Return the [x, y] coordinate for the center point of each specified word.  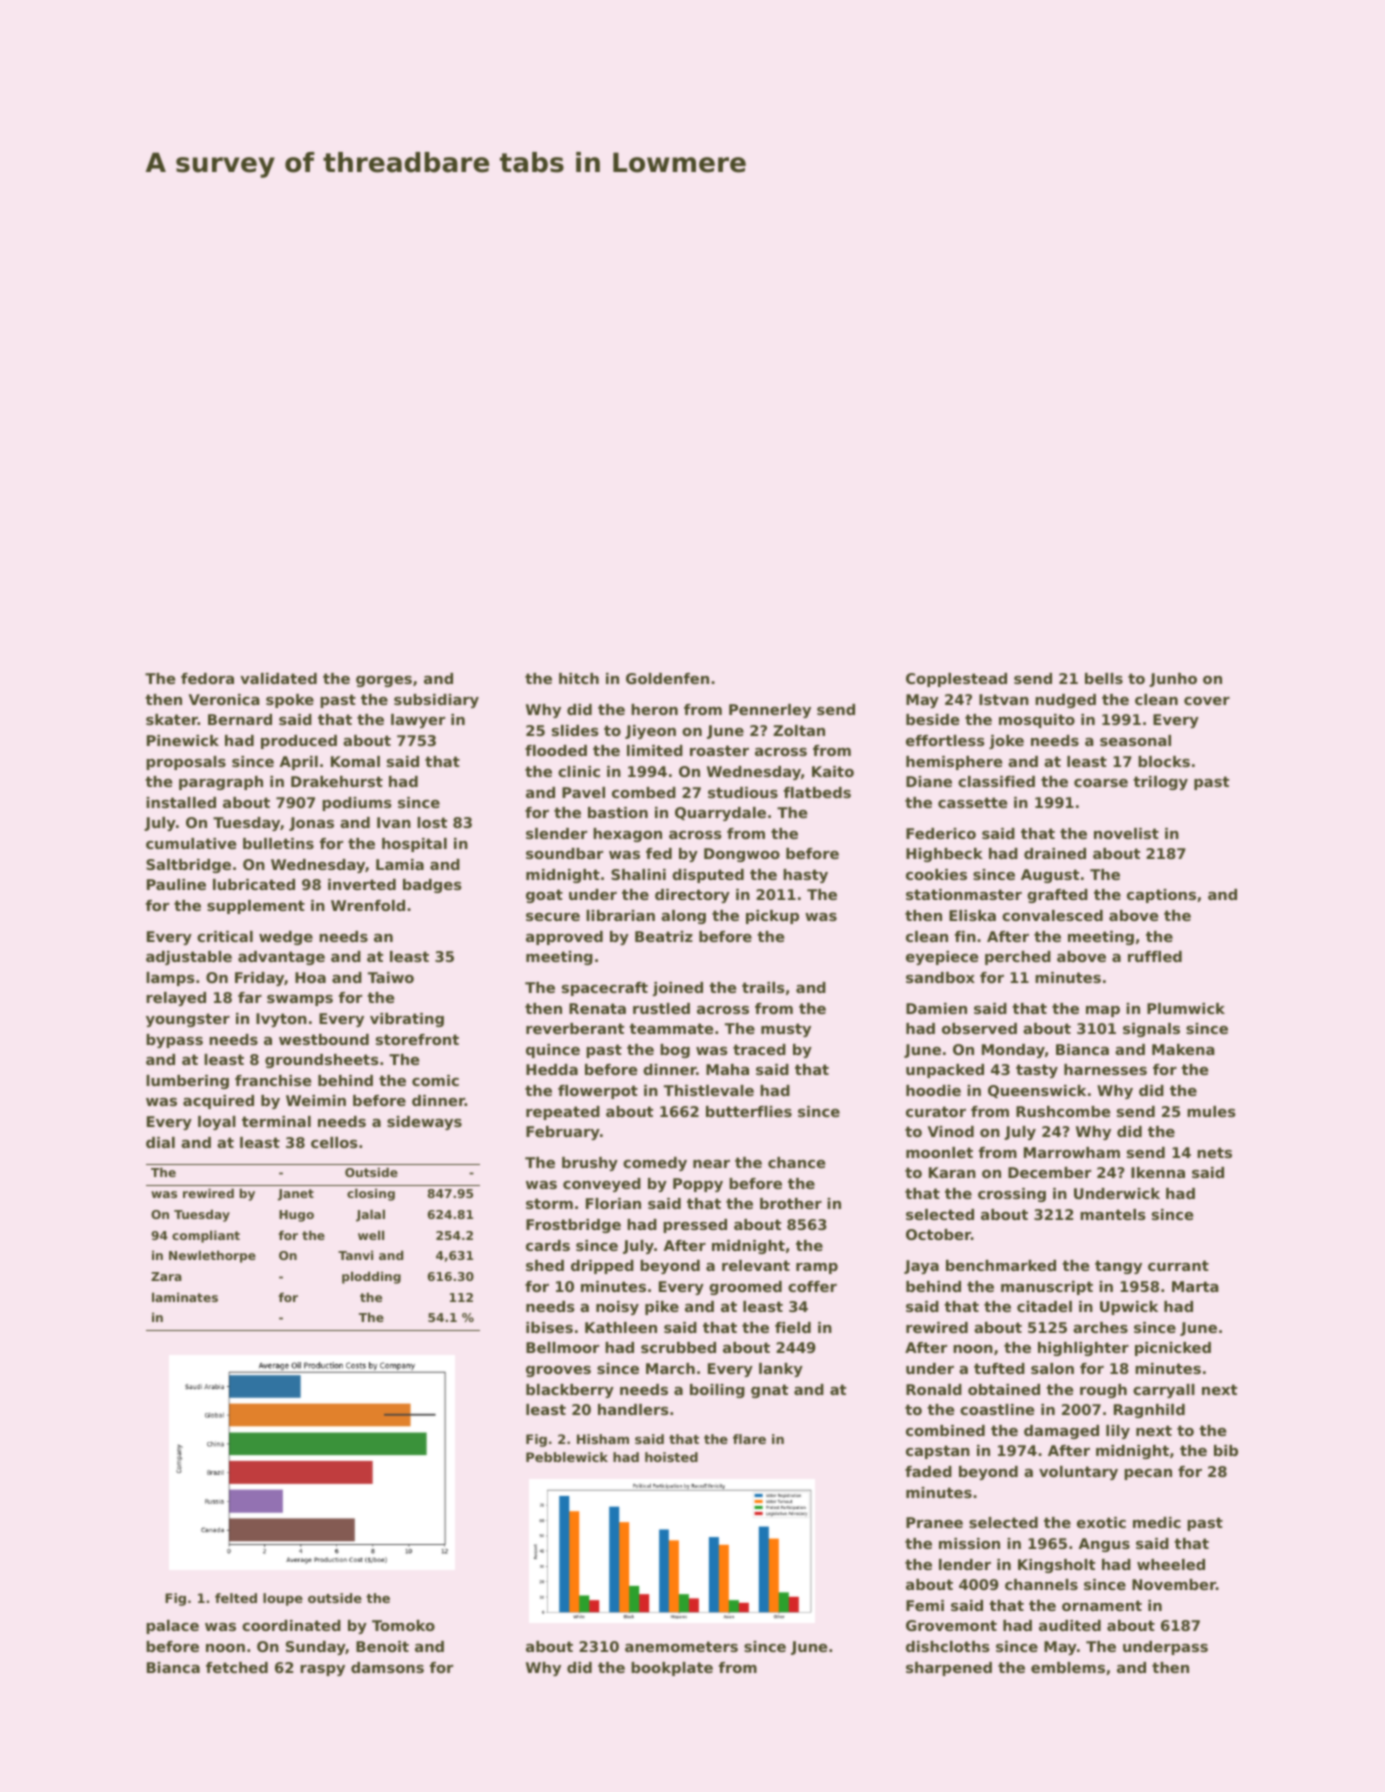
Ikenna [1158, 1172]
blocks [1164, 761]
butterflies [749, 1111]
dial [160, 1142]
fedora [207, 678]
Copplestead [956, 680]
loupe [283, 1599]
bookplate [672, 1669]
